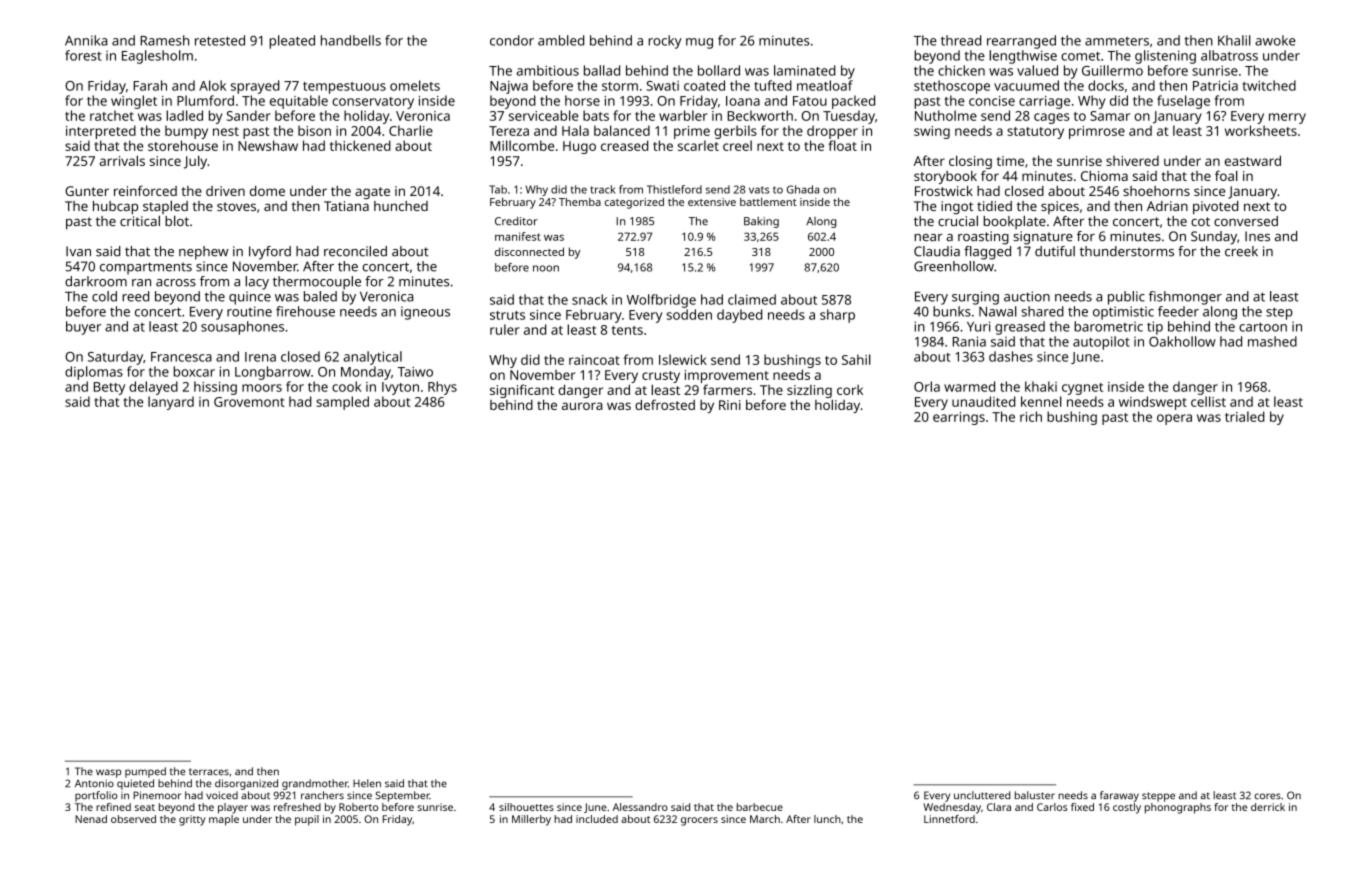 The height and width of the page is (887, 1372). I want to click on disconnected, so click(529, 251).
